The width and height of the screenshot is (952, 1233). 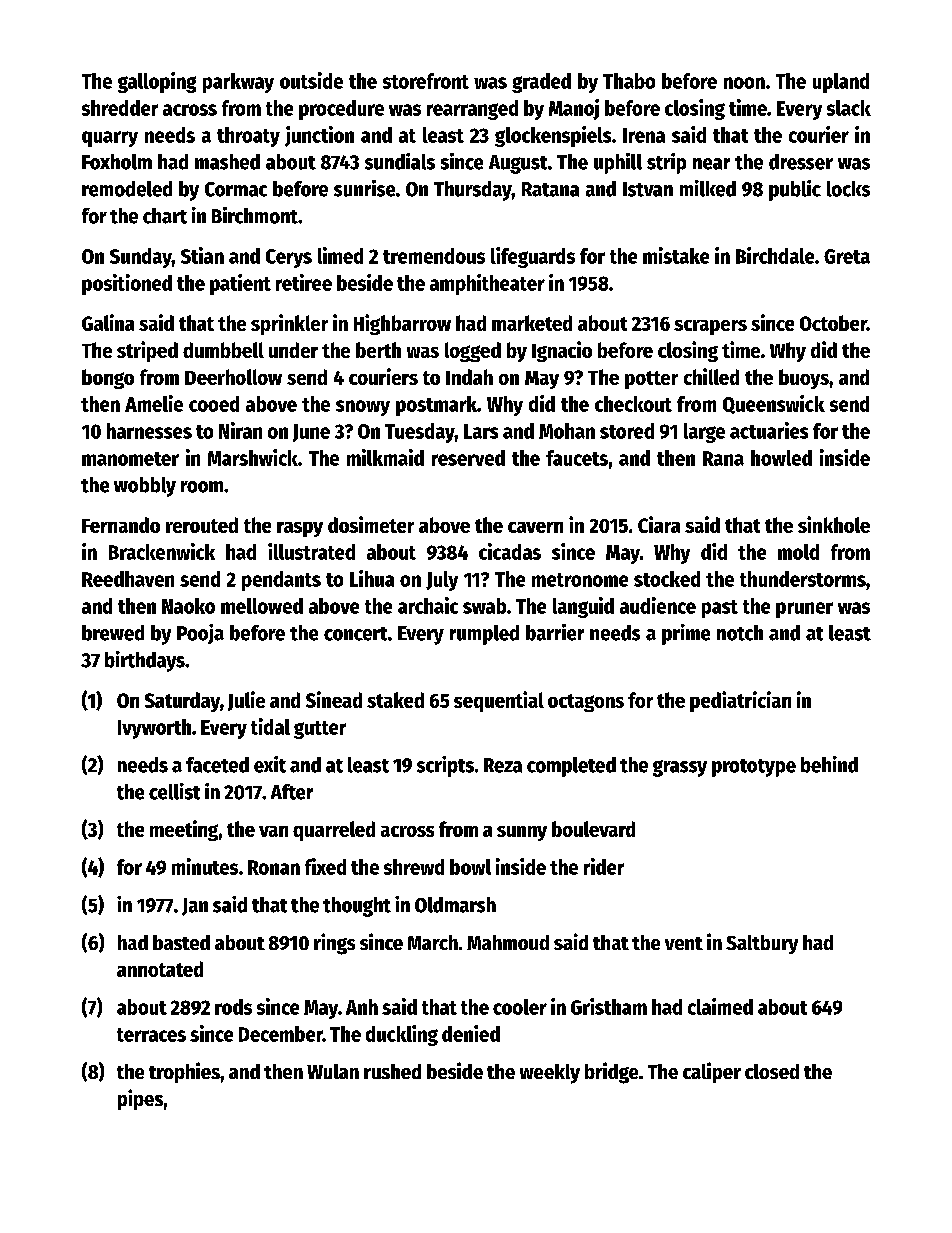 What do you see at coordinates (772, 1071) in the screenshot?
I see `closed` at bounding box center [772, 1071].
